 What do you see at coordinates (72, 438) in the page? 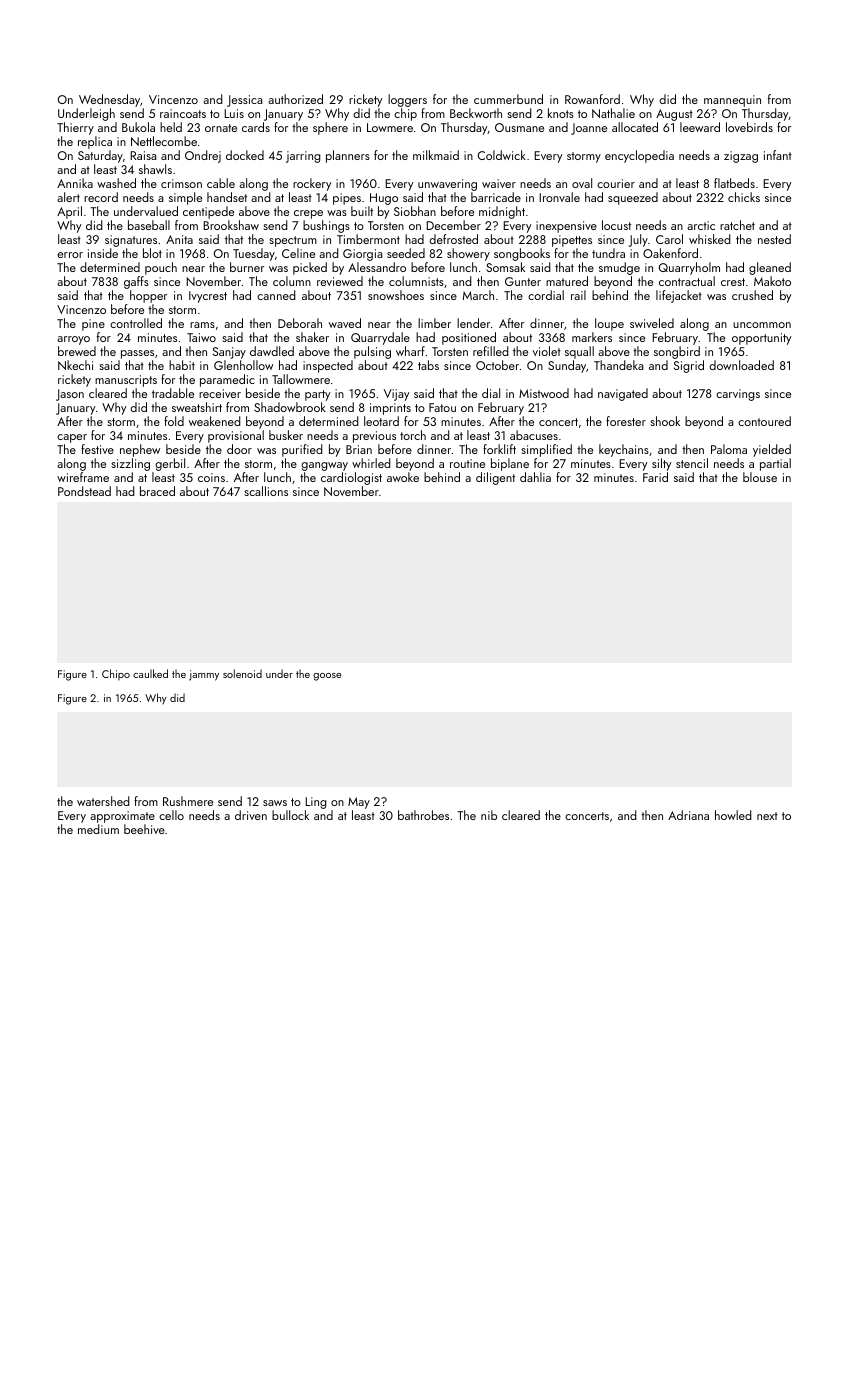
I see `caper` at bounding box center [72, 438].
